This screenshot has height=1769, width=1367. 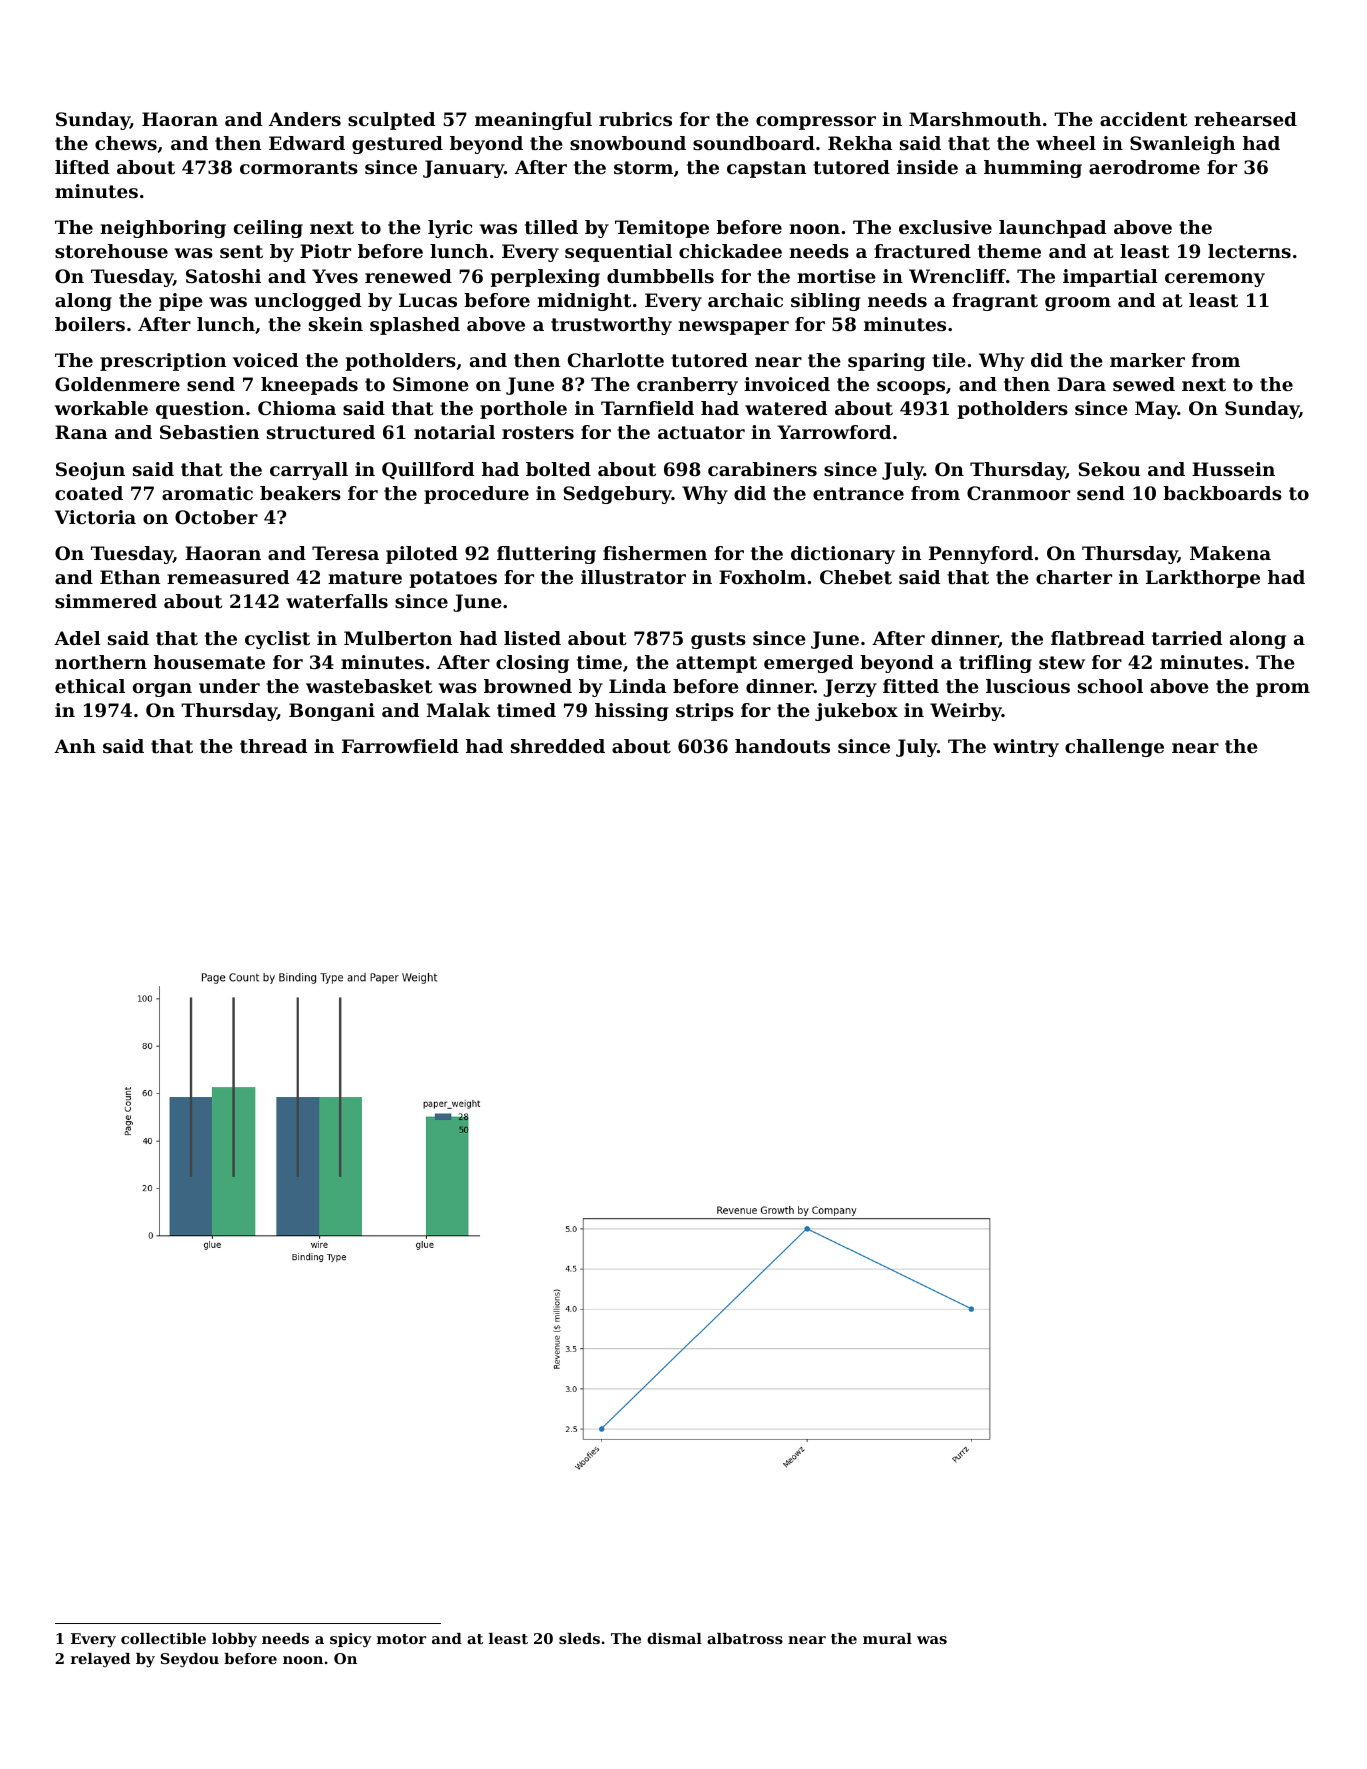 I want to click on storm, so click(x=643, y=167).
